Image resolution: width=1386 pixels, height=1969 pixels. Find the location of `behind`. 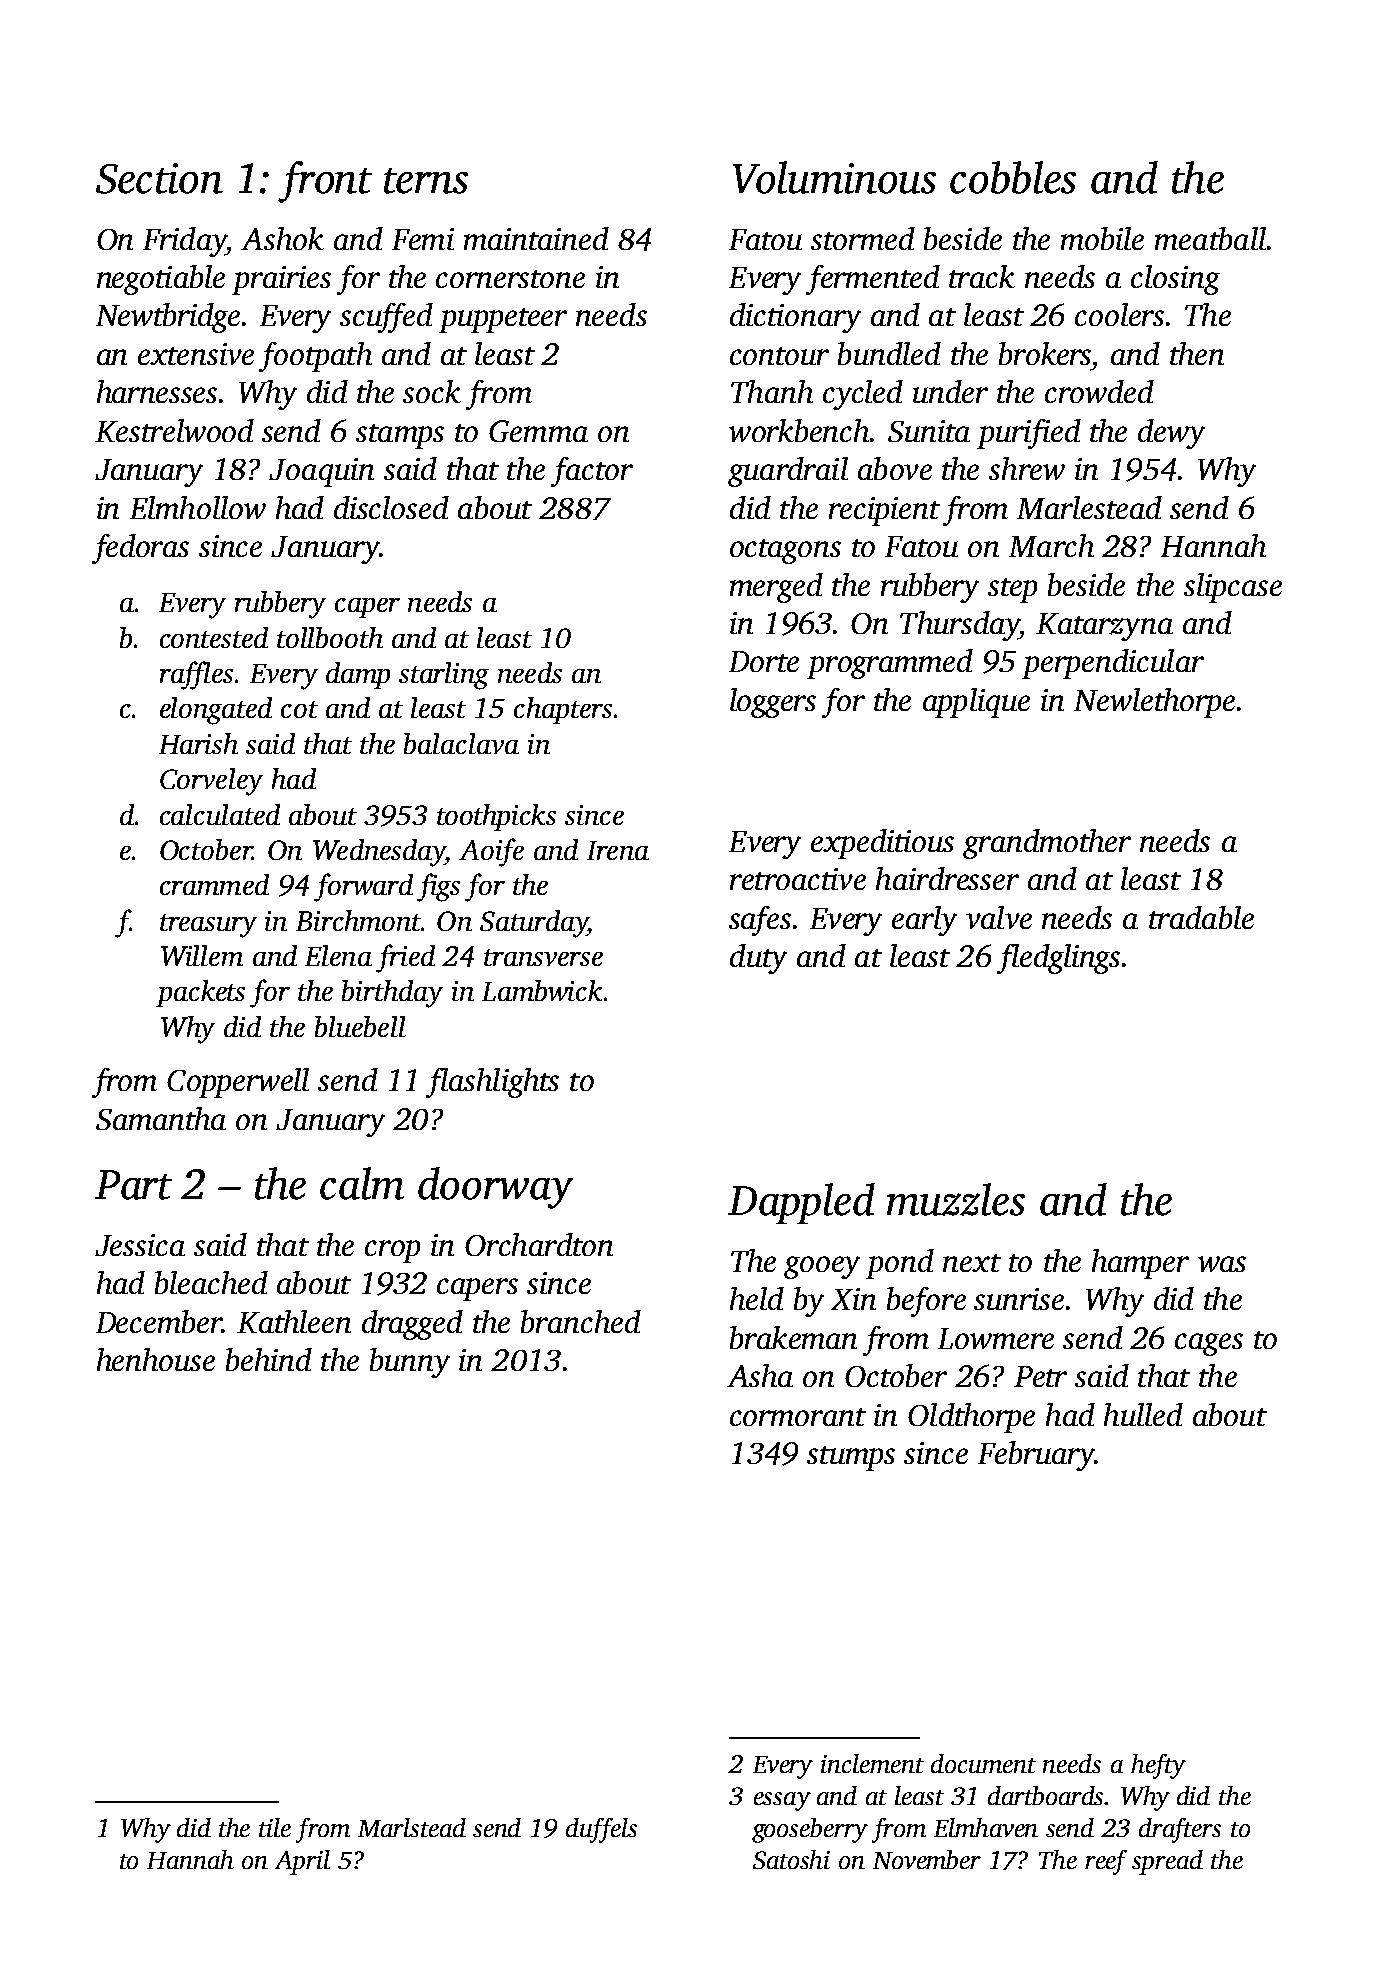

behind is located at coordinates (269, 1359).
